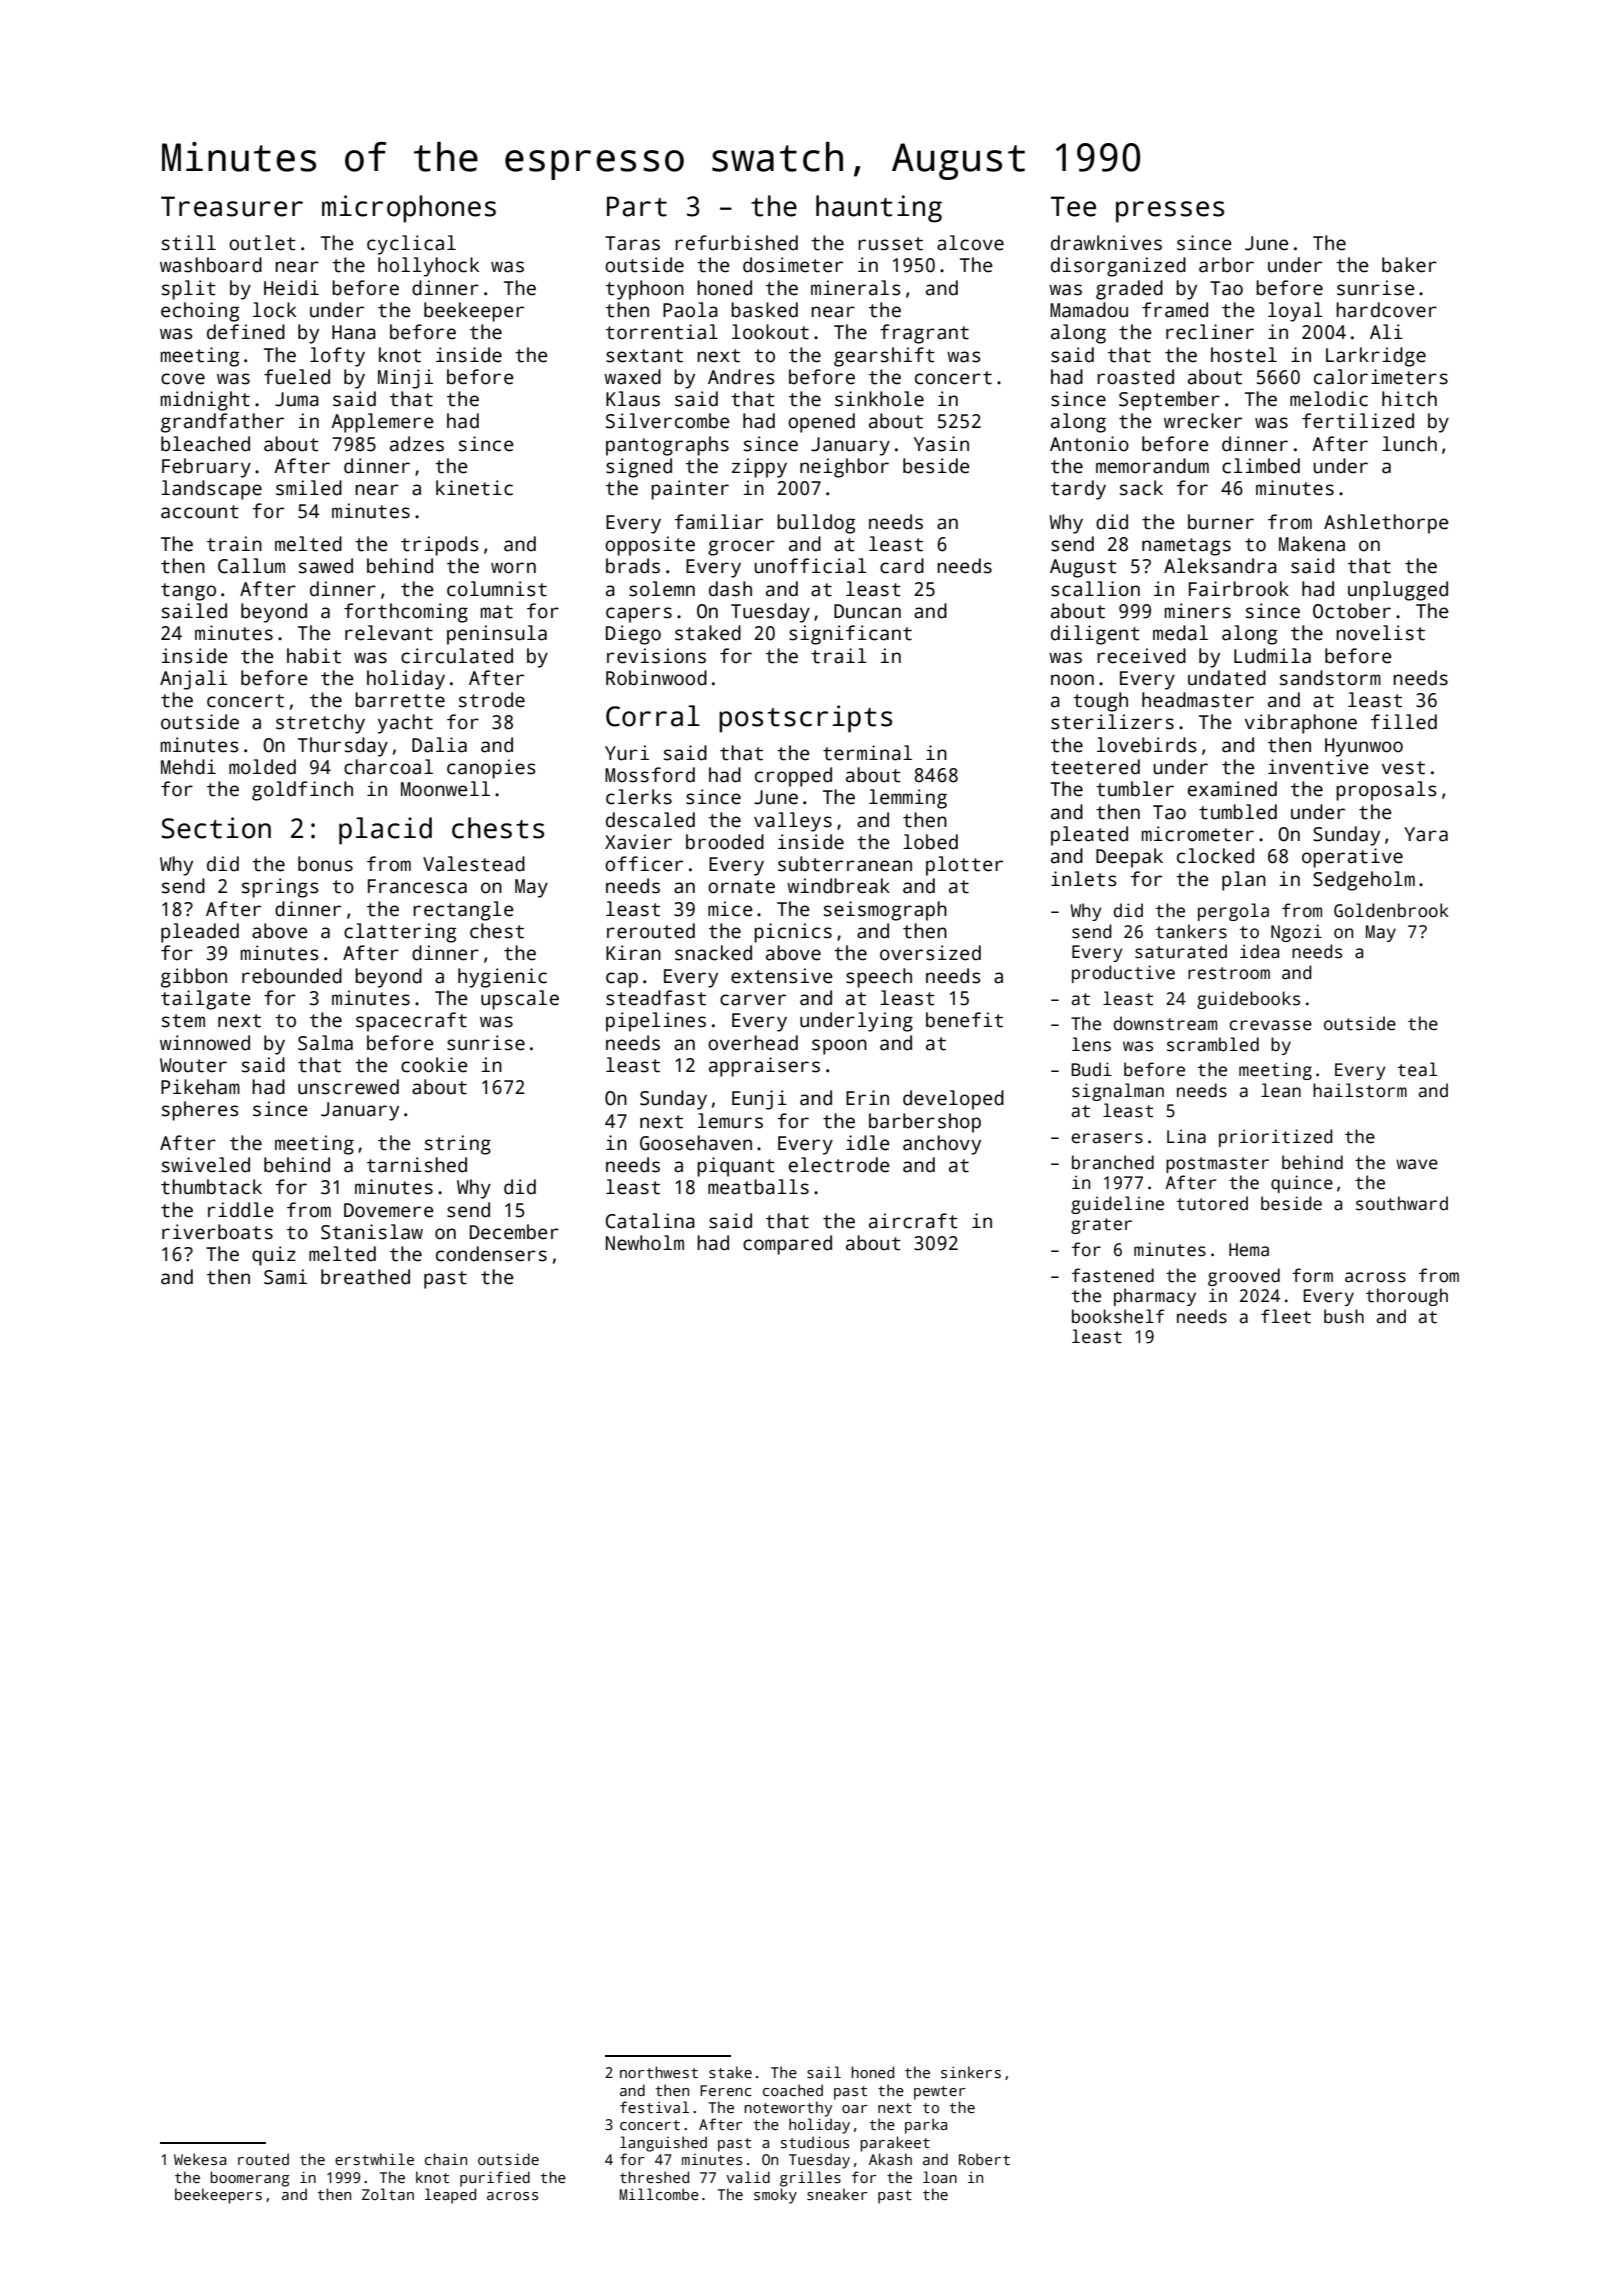  What do you see at coordinates (637, 206) in the page?
I see `Part` at bounding box center [637, 206].
